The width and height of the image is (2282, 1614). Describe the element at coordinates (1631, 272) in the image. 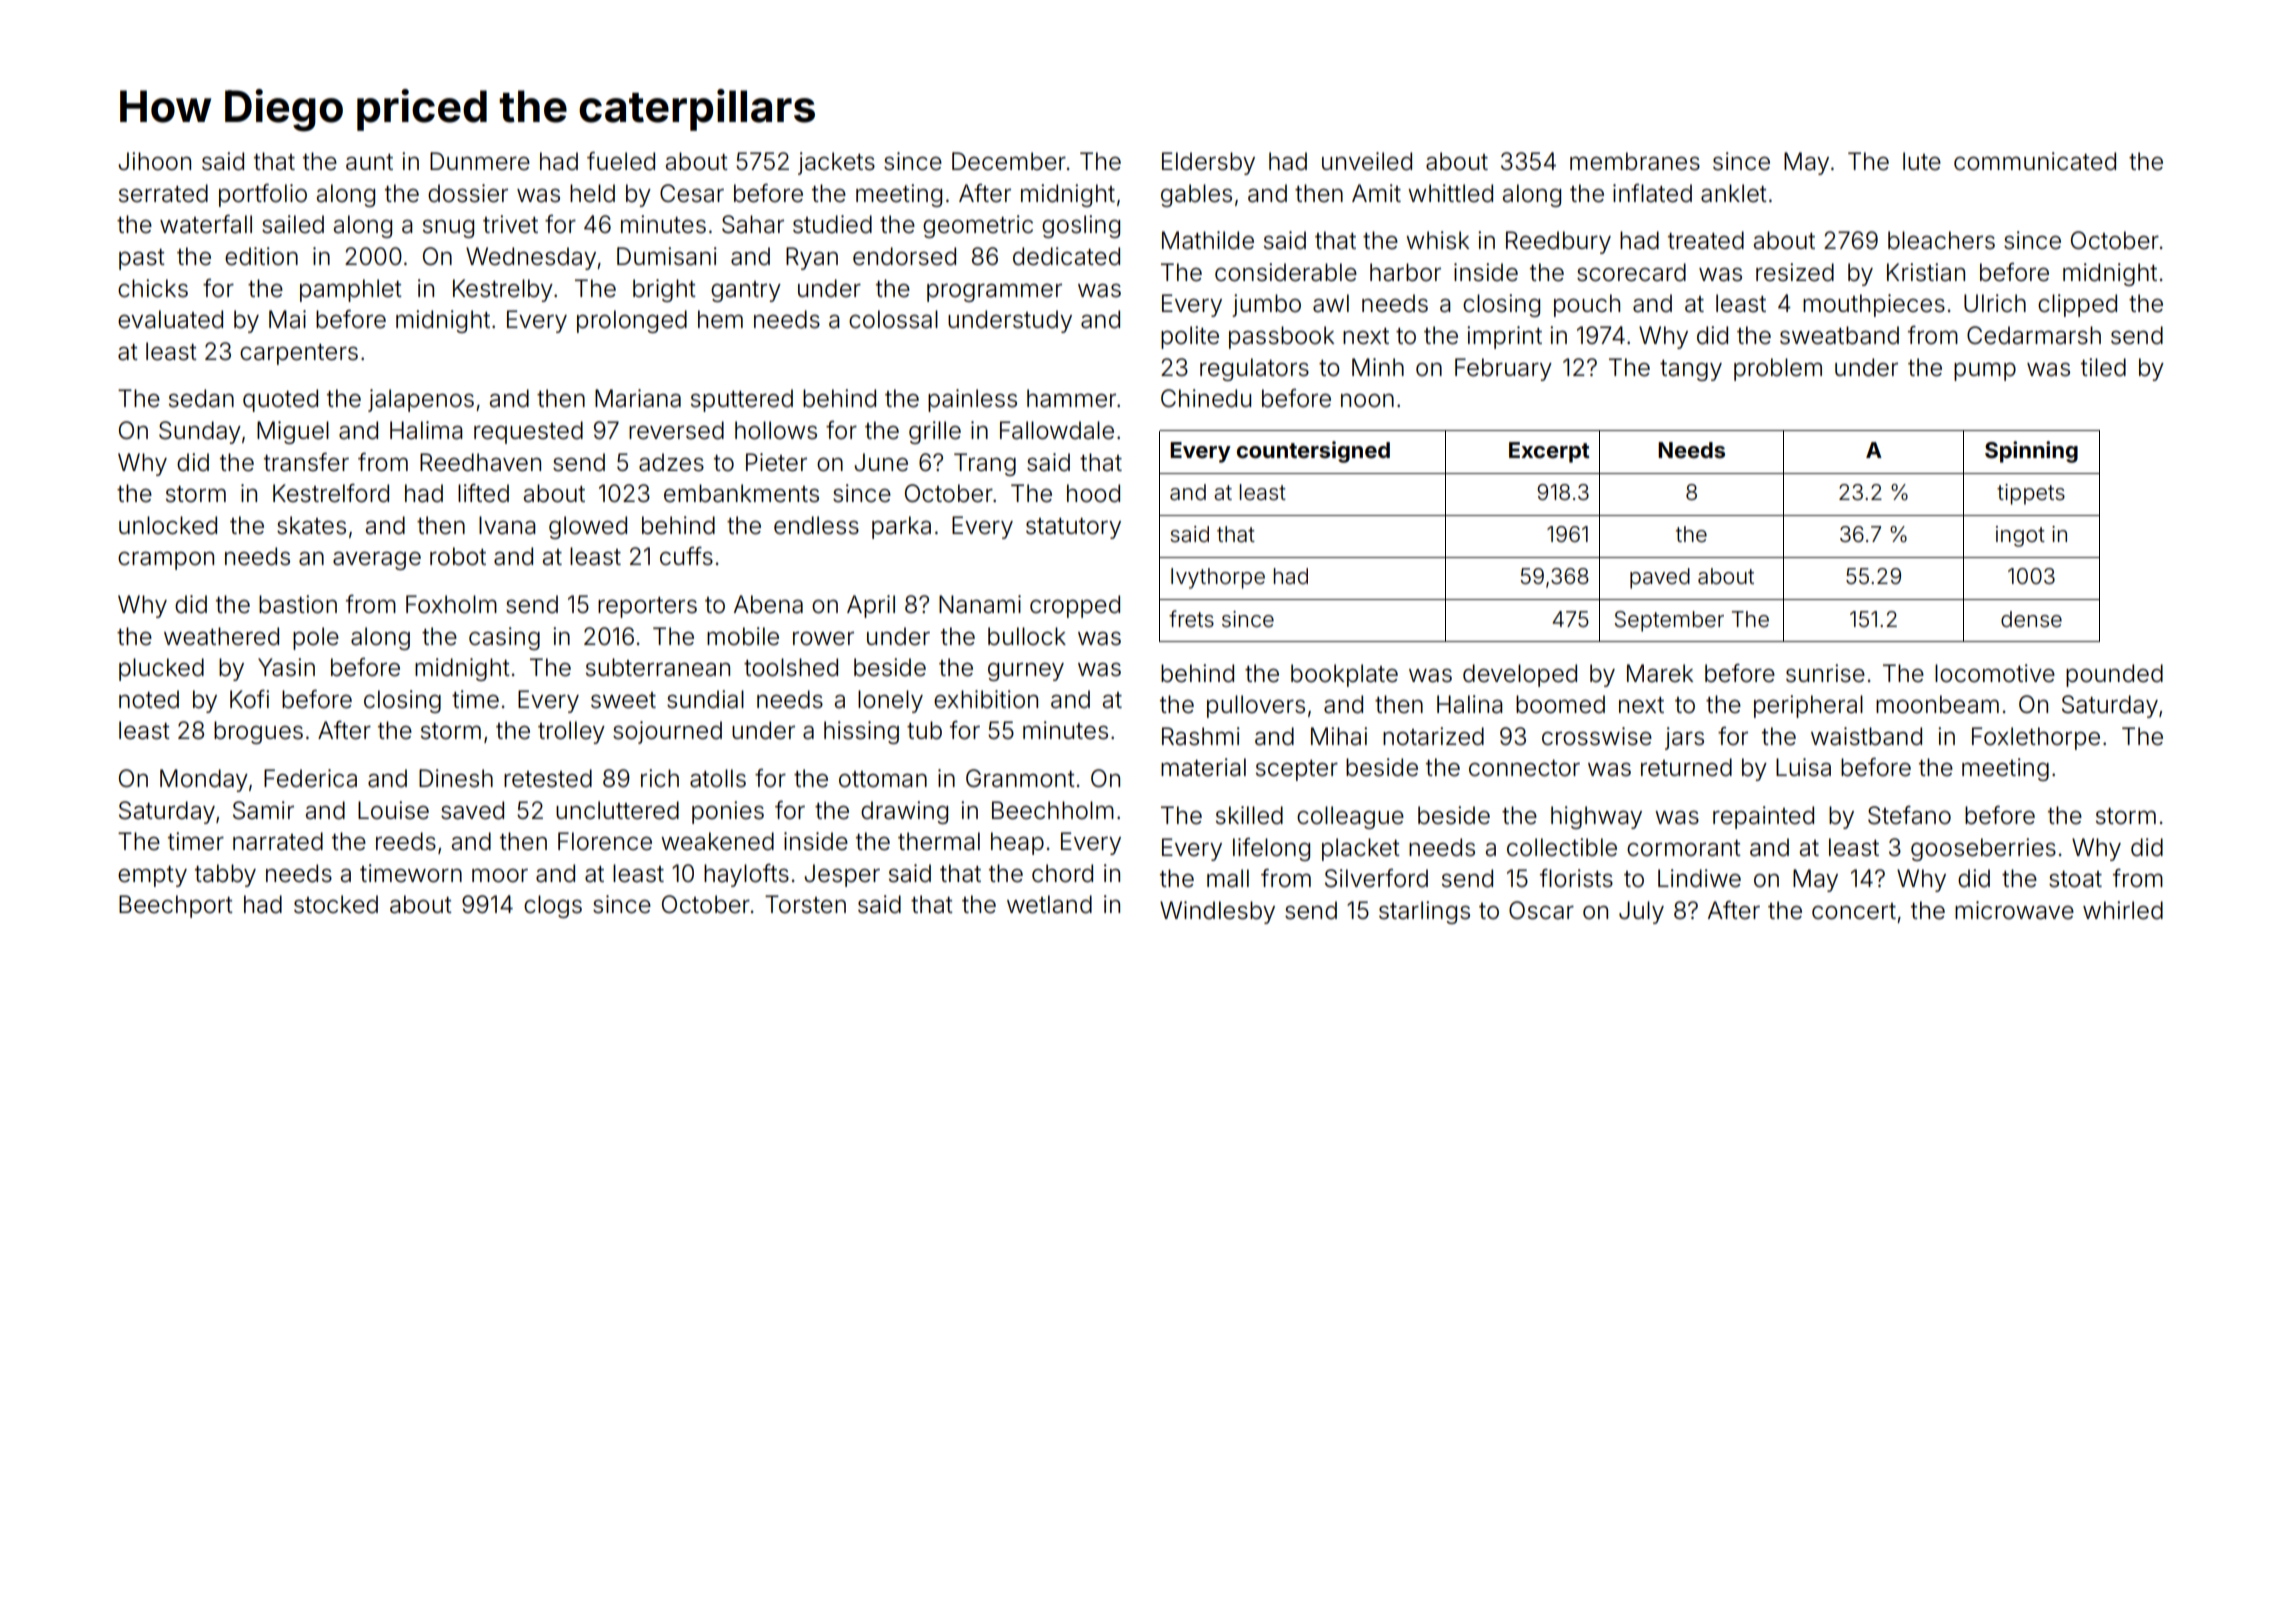

I see `scorecard` at that location.
